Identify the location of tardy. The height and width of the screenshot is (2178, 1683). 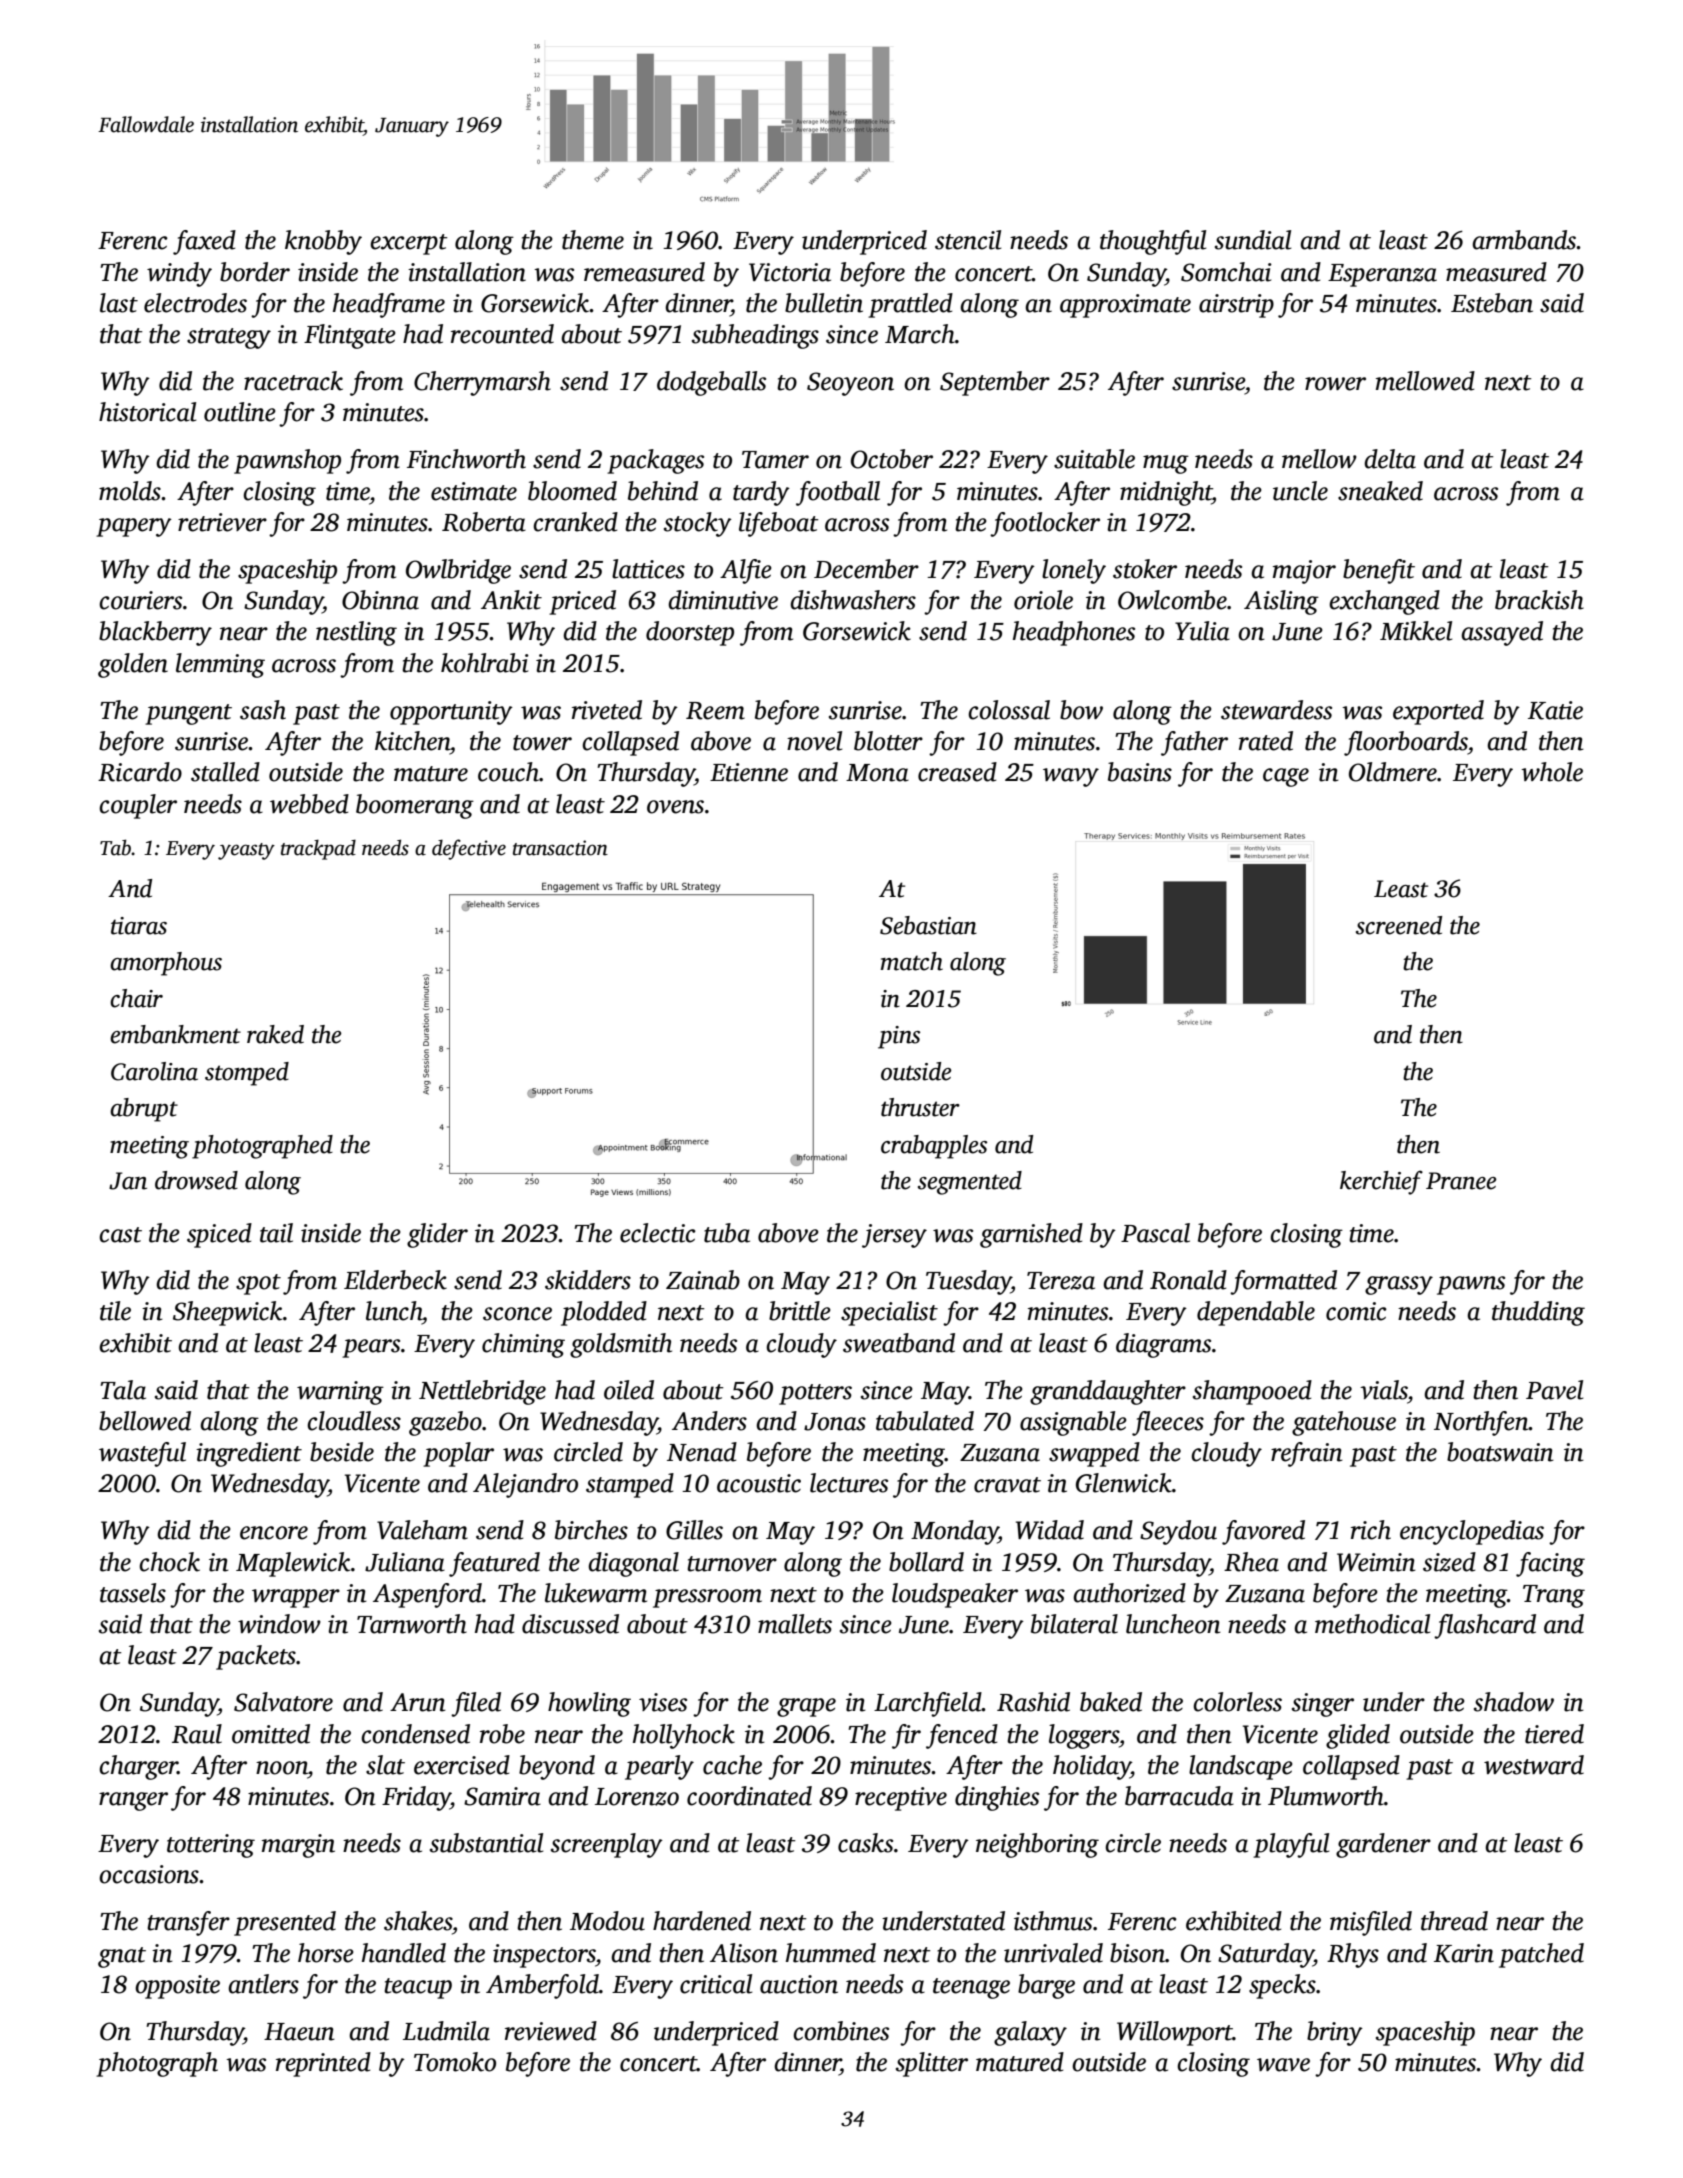
(761, 493).
